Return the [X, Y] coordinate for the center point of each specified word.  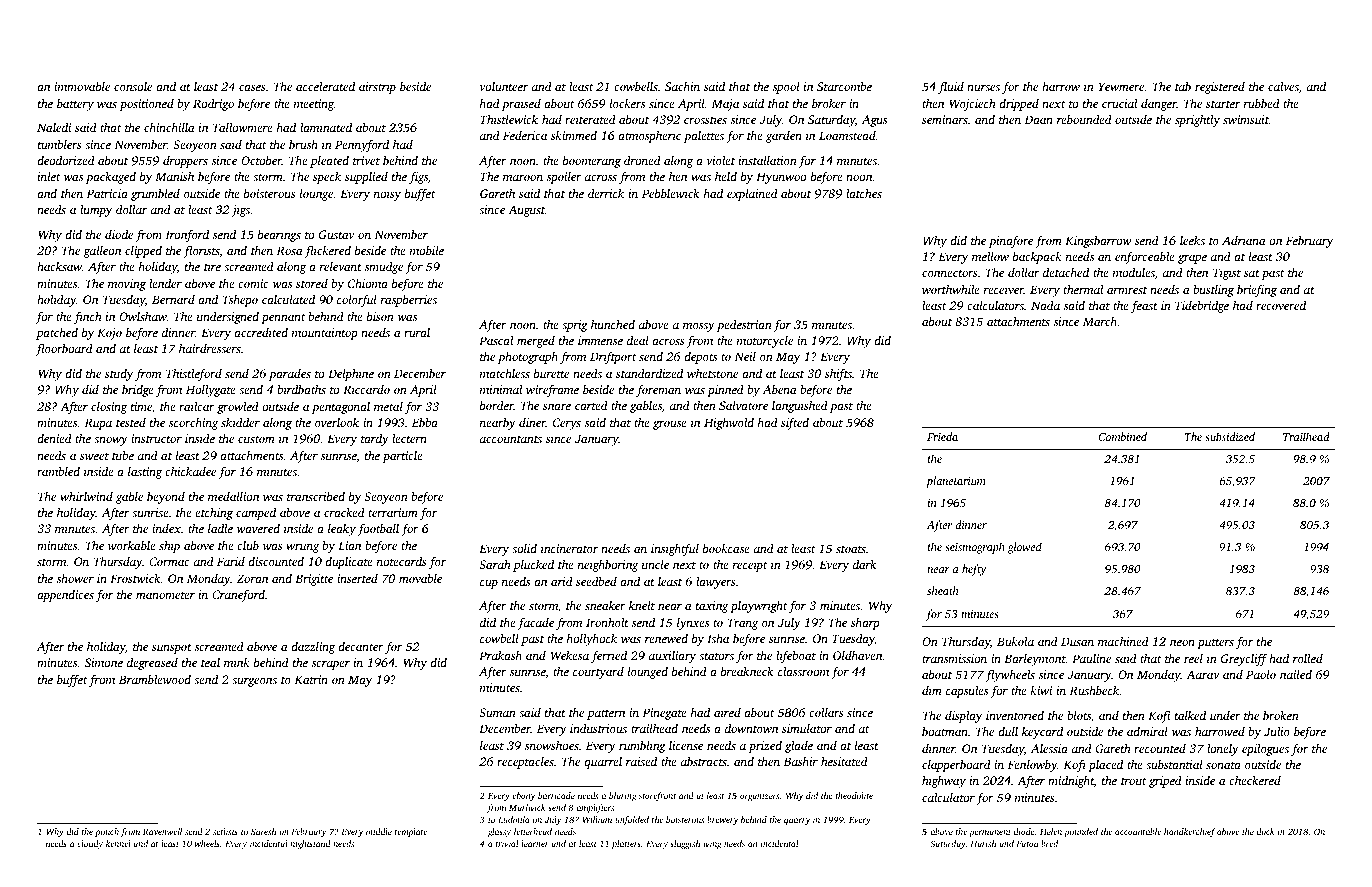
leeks [1192, 240]
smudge [384, 268]
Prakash [500, 655]
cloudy [90, 844]
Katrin [311, 679]
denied [54, 438]
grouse [670, 425]
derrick [606, 193]
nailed [1296, 674]
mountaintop [325, 334]
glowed [1025, 548]
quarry [797, 821]
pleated [329, 162]
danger [1159, 105]
